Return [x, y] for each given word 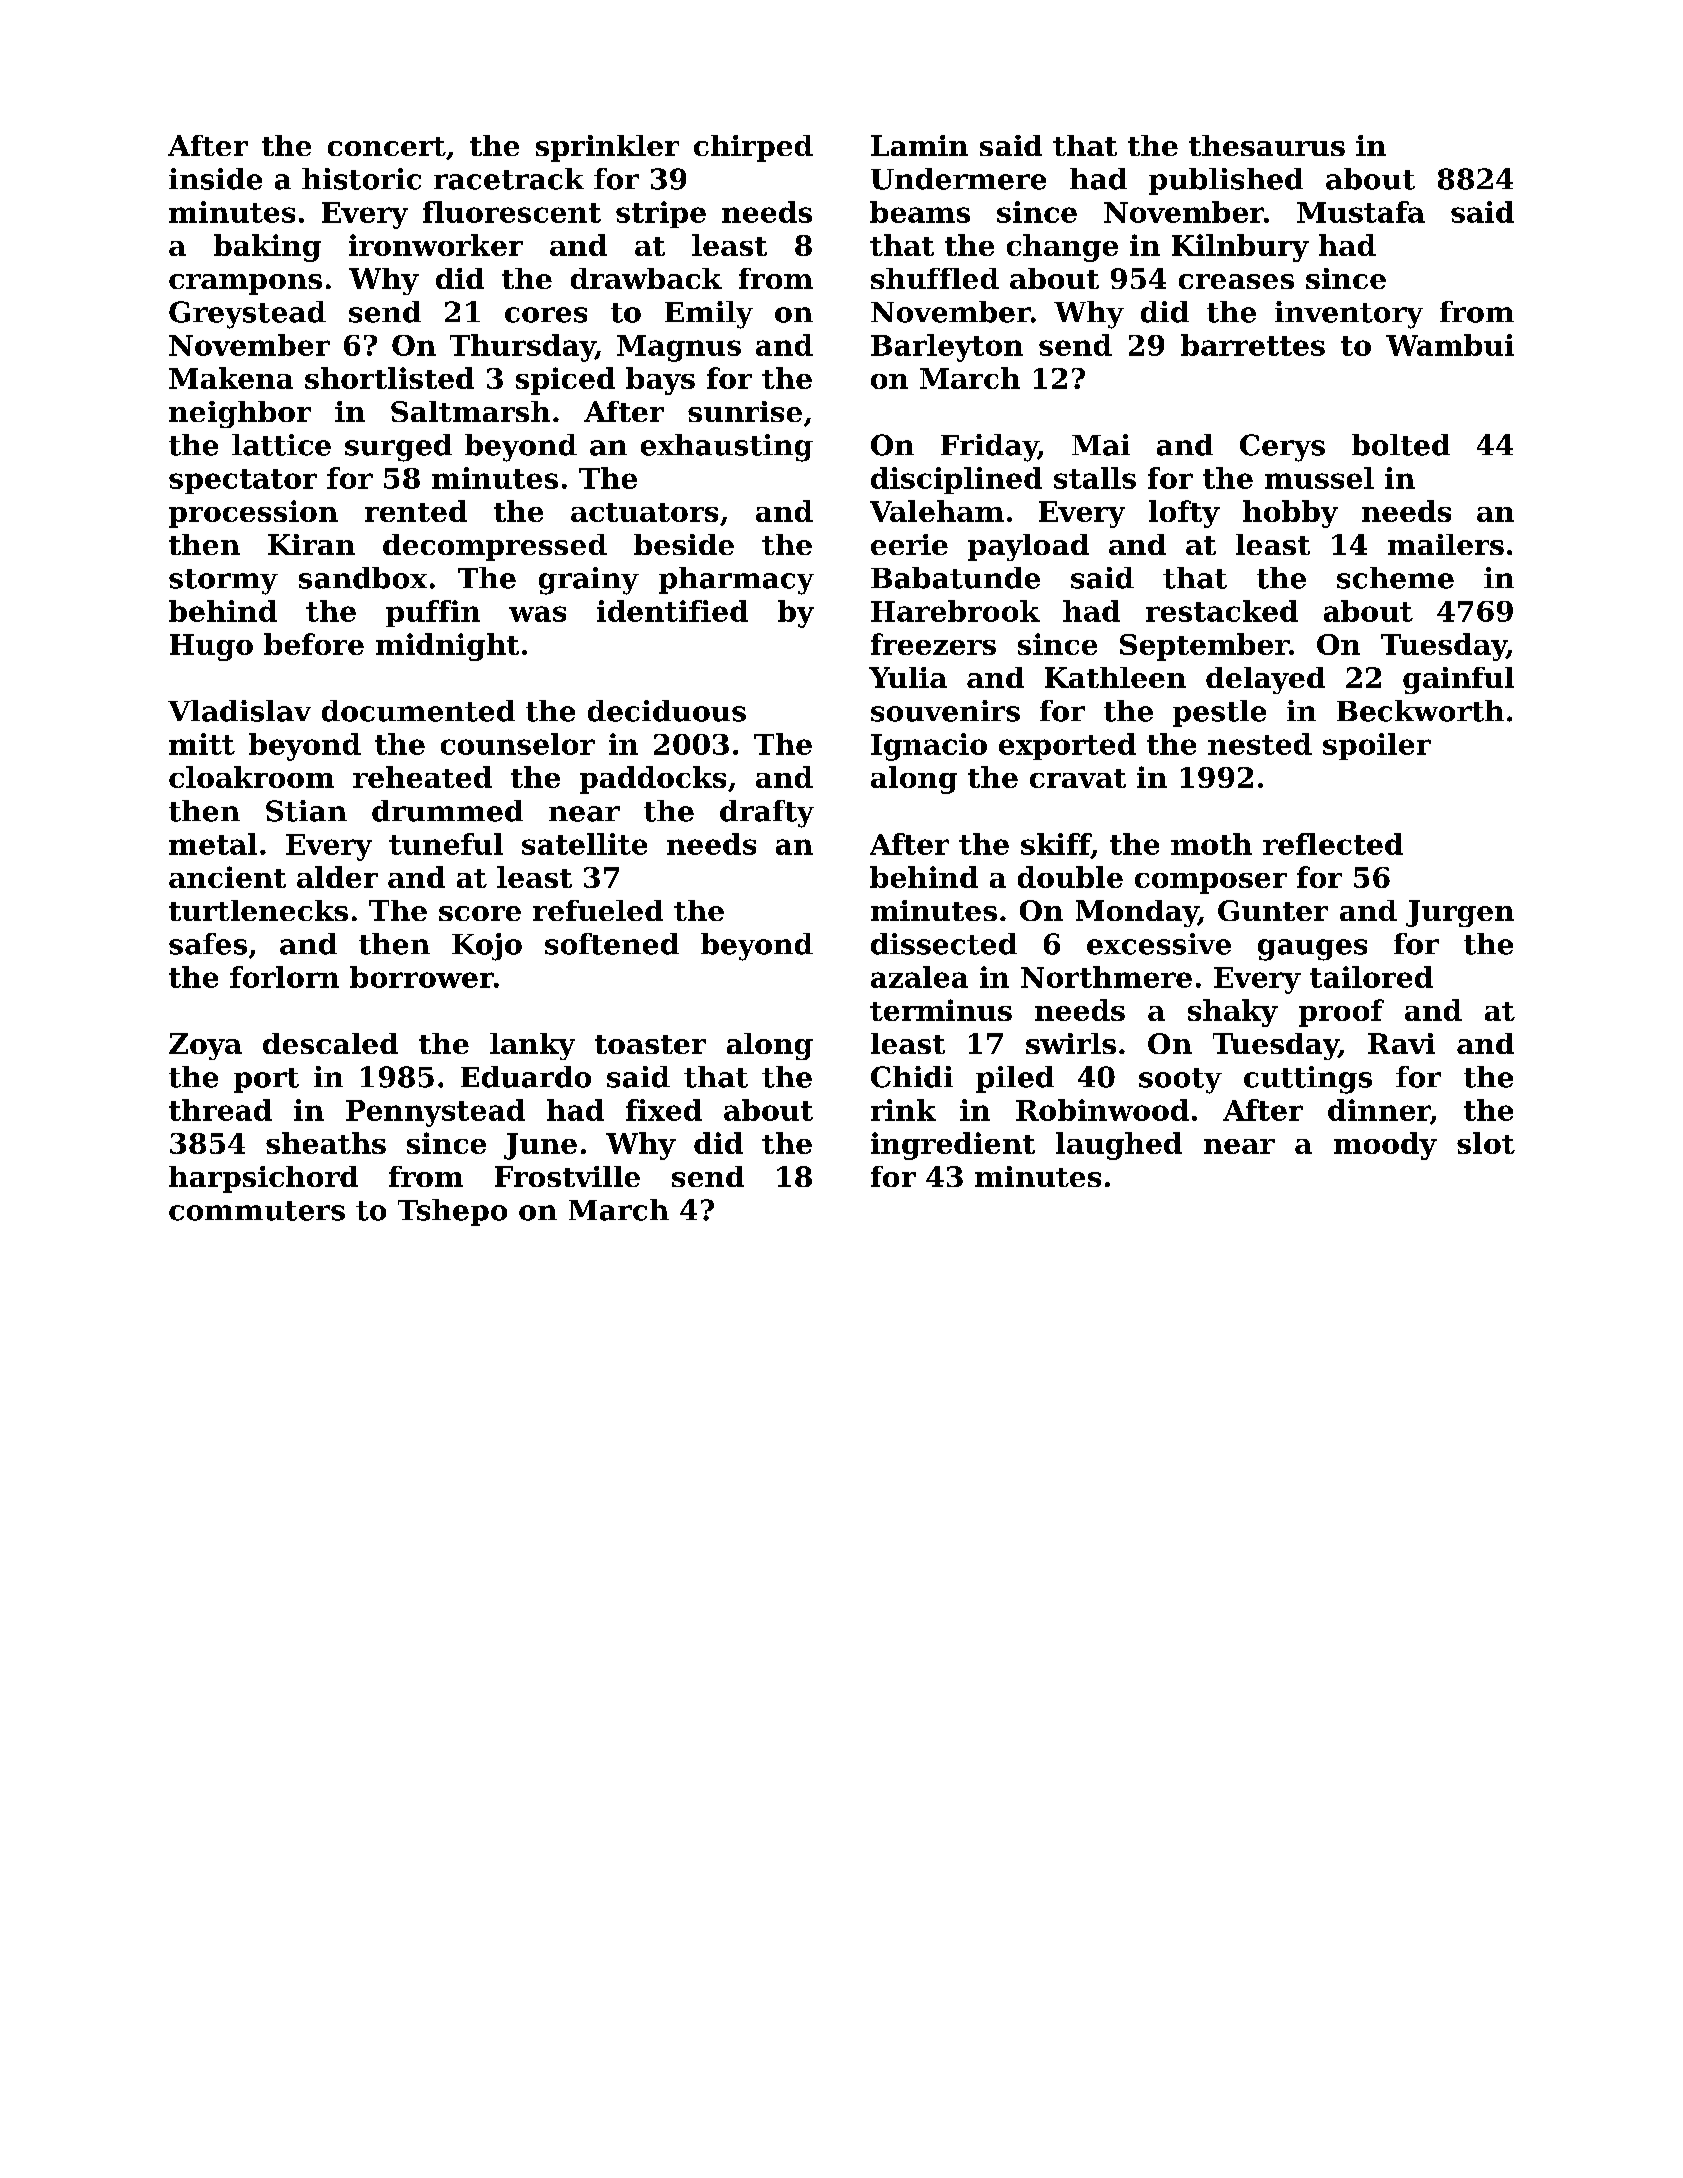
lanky [532, 1046]
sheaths [326, 1143]
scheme [1395, 578]
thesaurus [1267, 145]
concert [387, 146]
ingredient [953, 1146]
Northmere [1106, 977]
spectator [243, 481]
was [537, 614]
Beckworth [1420, 711]
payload [1028, 547]
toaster [650, 1044]
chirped [753, 148]
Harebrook [955, 611]
